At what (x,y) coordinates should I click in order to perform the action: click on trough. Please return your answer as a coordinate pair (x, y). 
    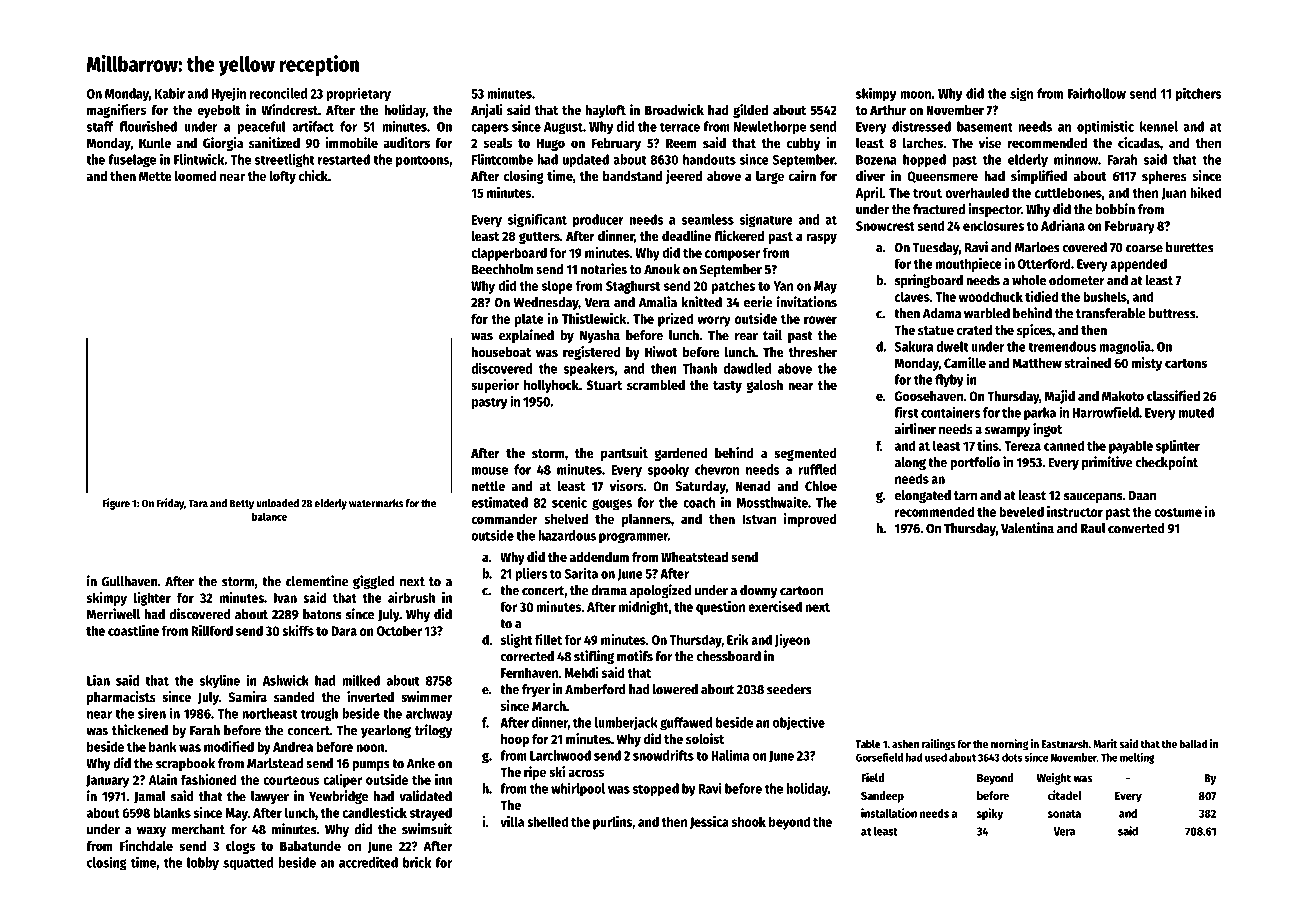
    Looking at the image, I should click on (319, 715).
